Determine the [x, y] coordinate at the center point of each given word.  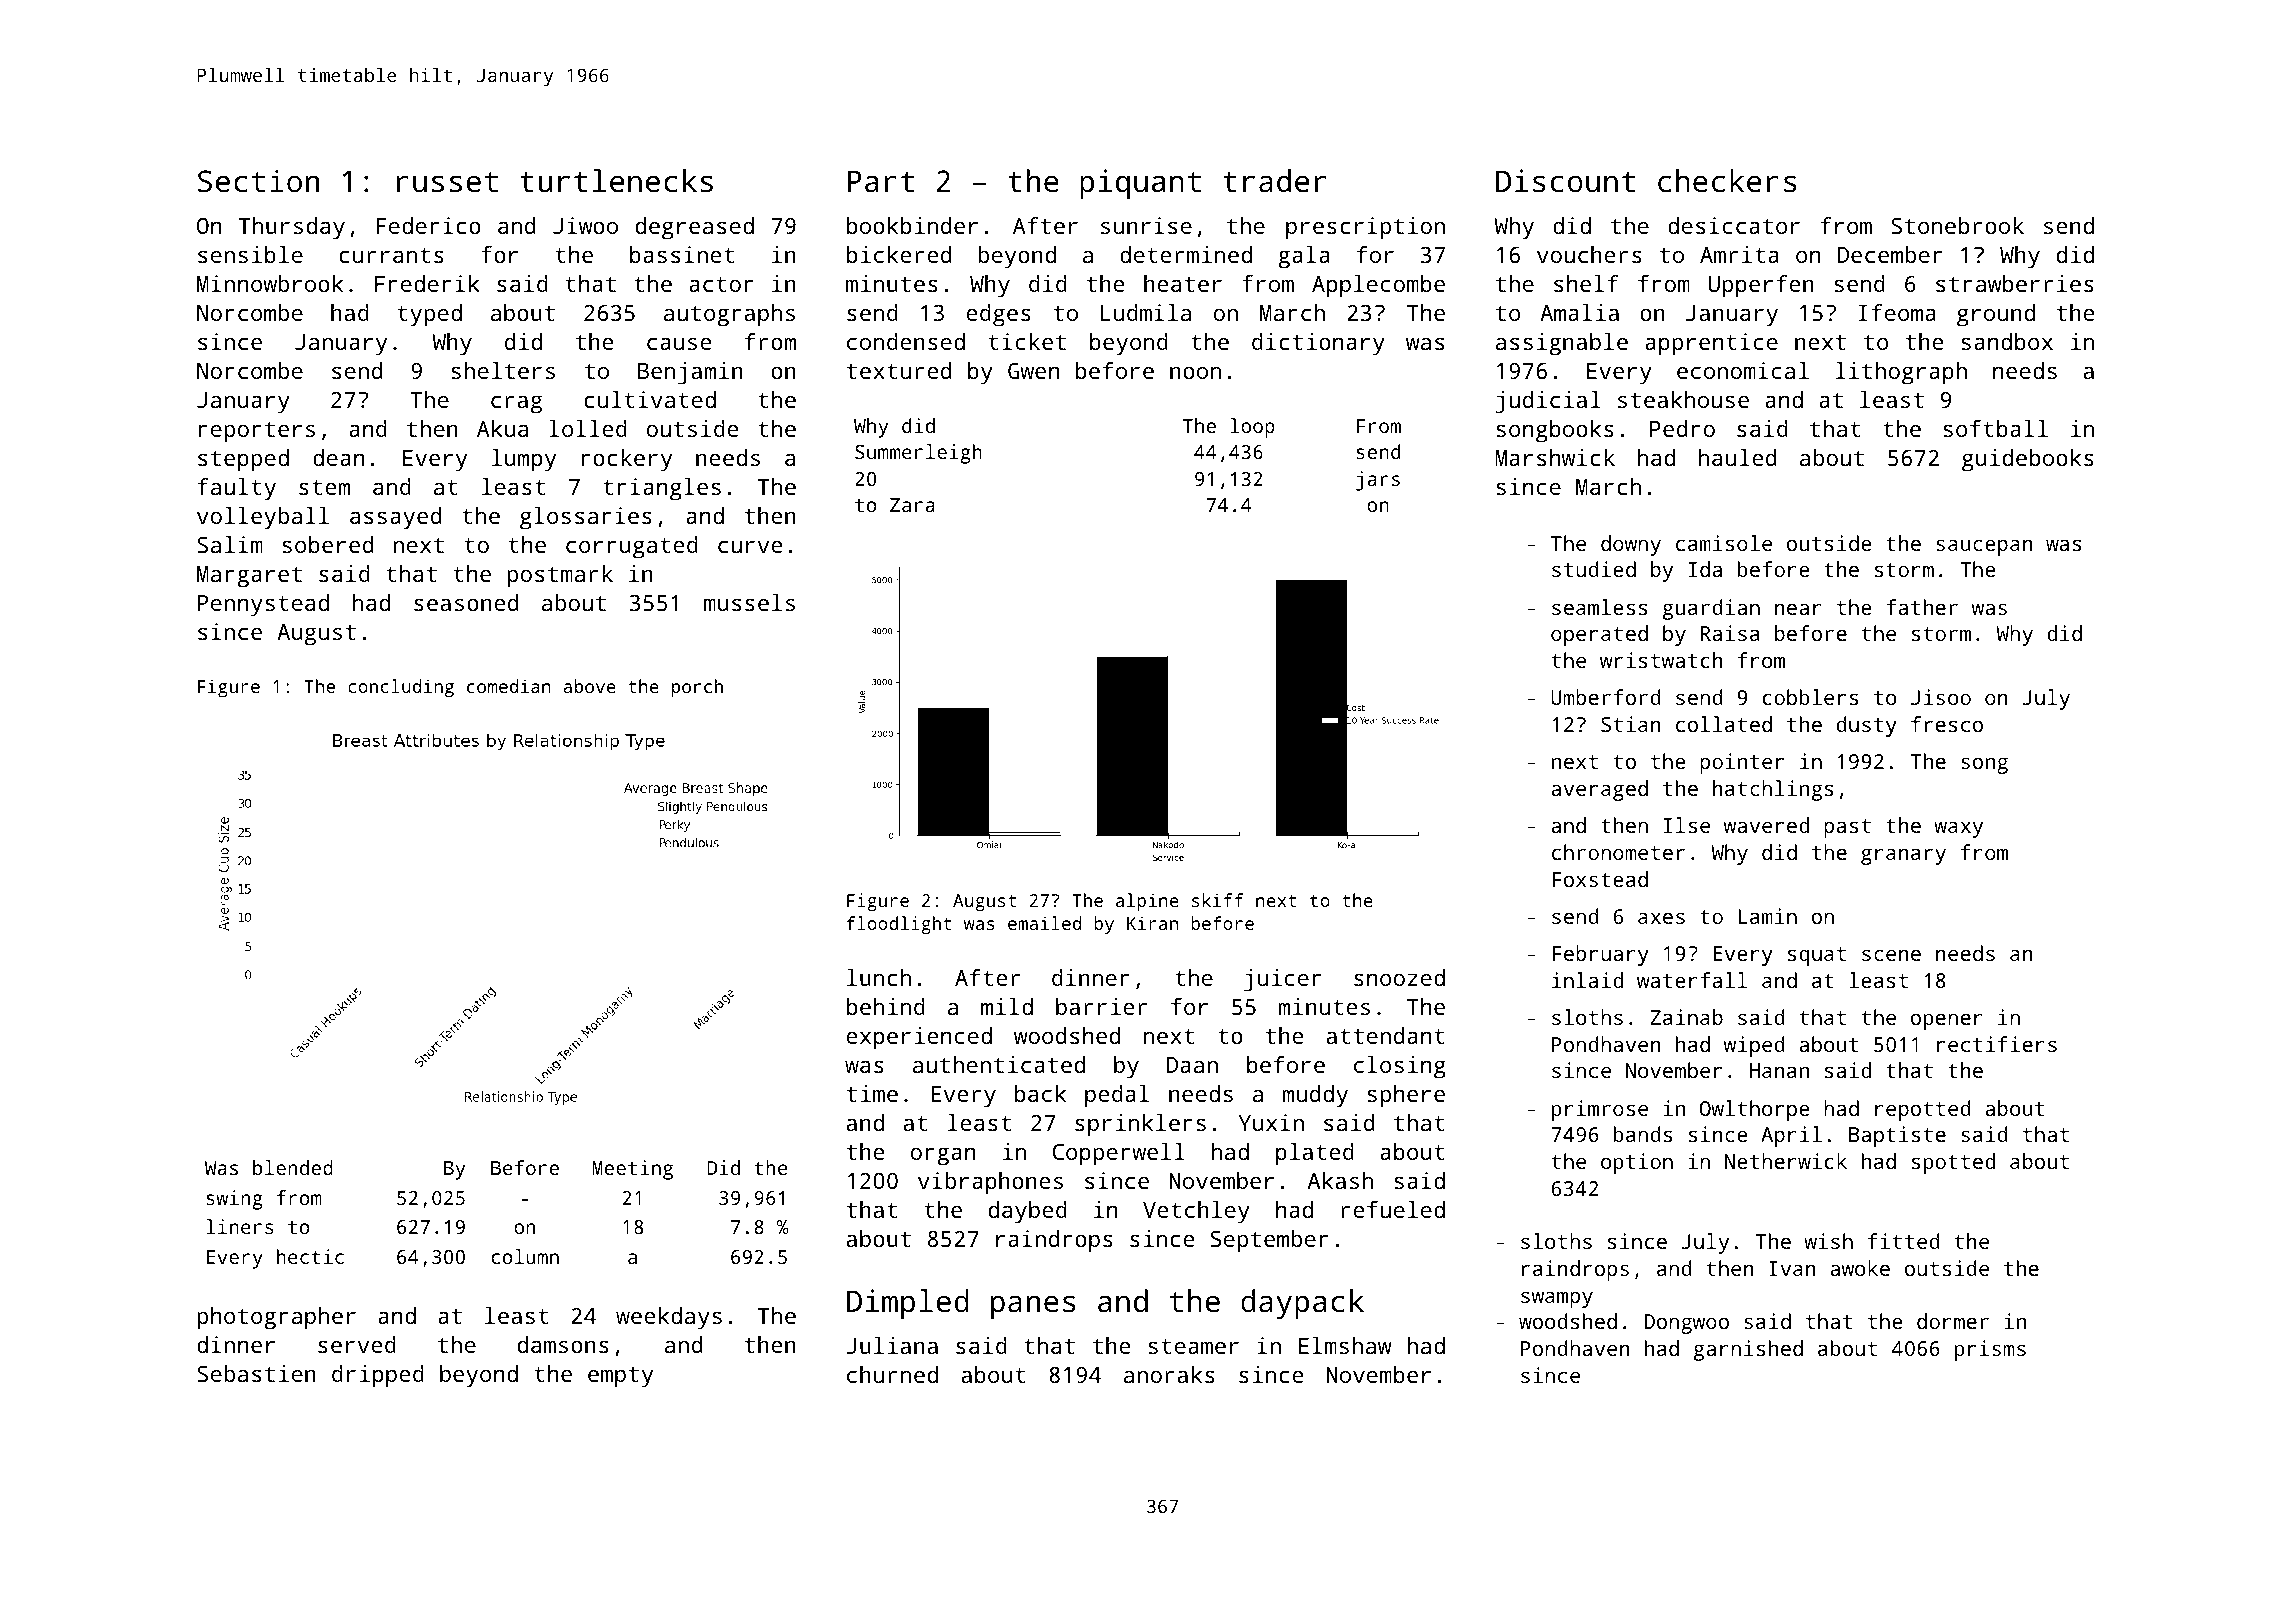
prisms [1990, 1350]
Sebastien [256, 1373]
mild [1007, 1006]
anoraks [1169, 1374]
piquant [1140, 184]
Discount [1565, 181]
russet [447, 182]
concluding [401, 688]
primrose [1600, 1110]
